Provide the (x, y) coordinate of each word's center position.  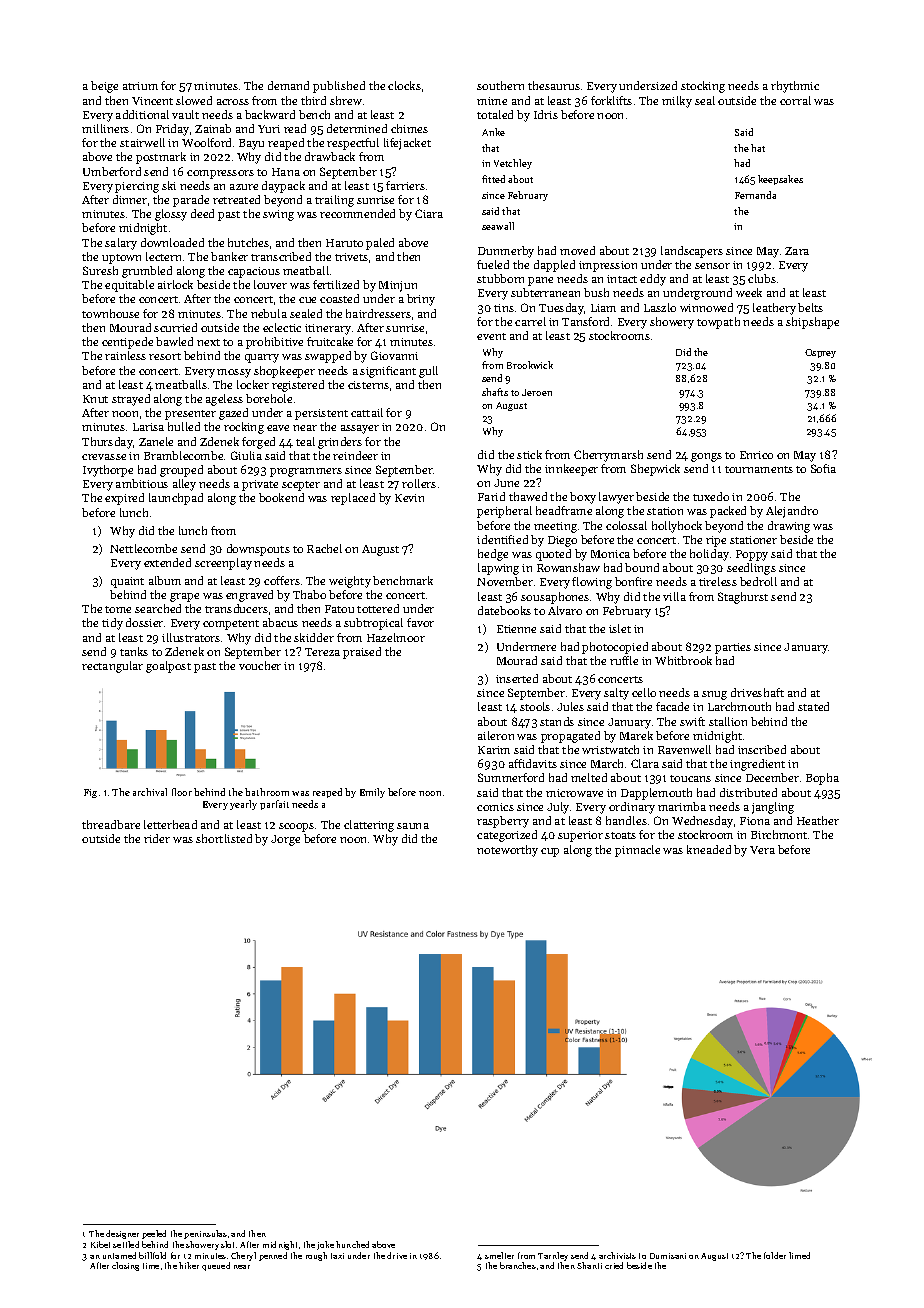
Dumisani (668, 1256)
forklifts (611, 100)
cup (550, 852)
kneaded (709, 849)
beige (104, 87)
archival (150, 792)
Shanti (589, 1265)
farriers (405, 185)
